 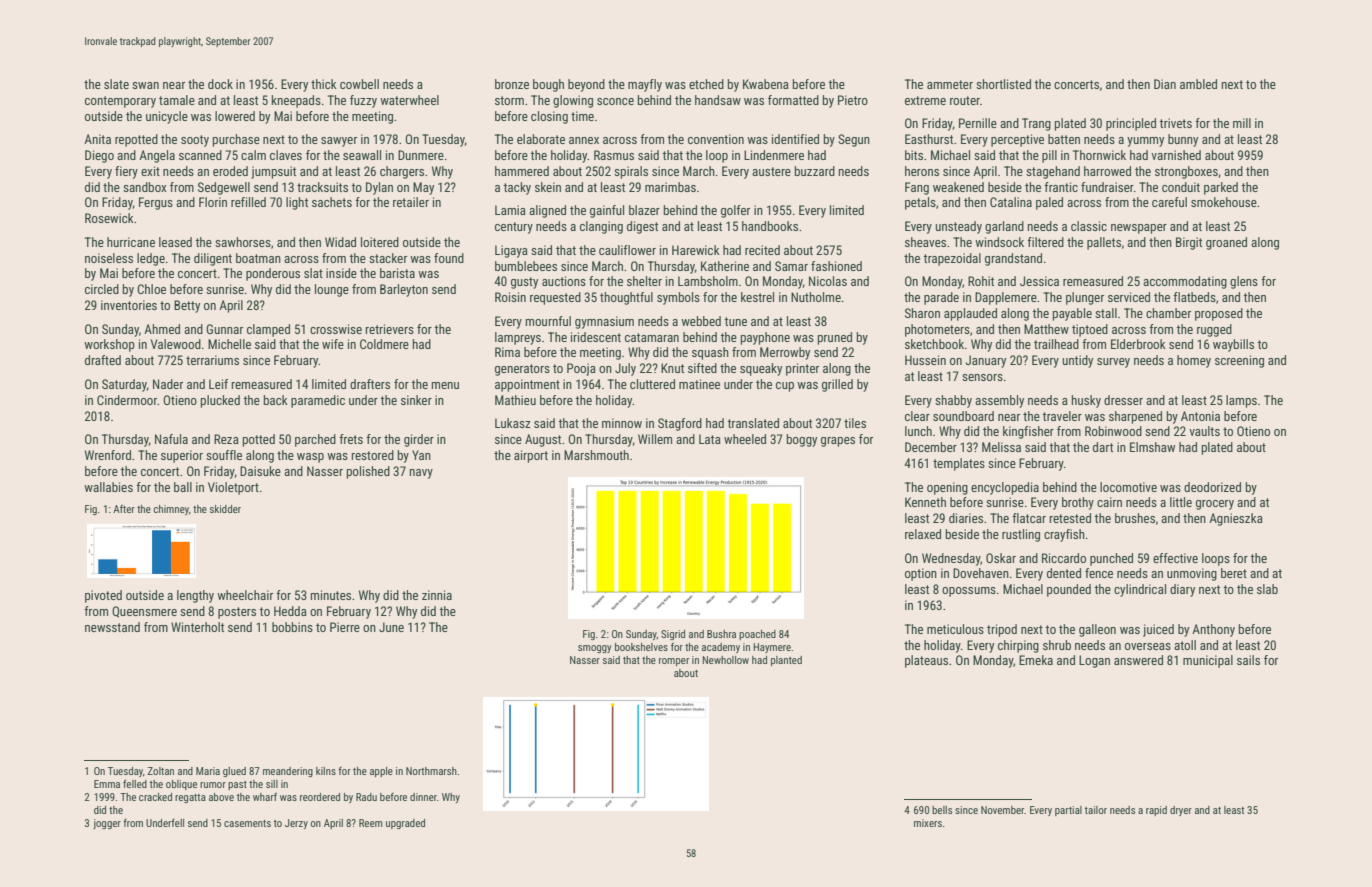 I want to click on sheaves, so click(x=925, y=242).
